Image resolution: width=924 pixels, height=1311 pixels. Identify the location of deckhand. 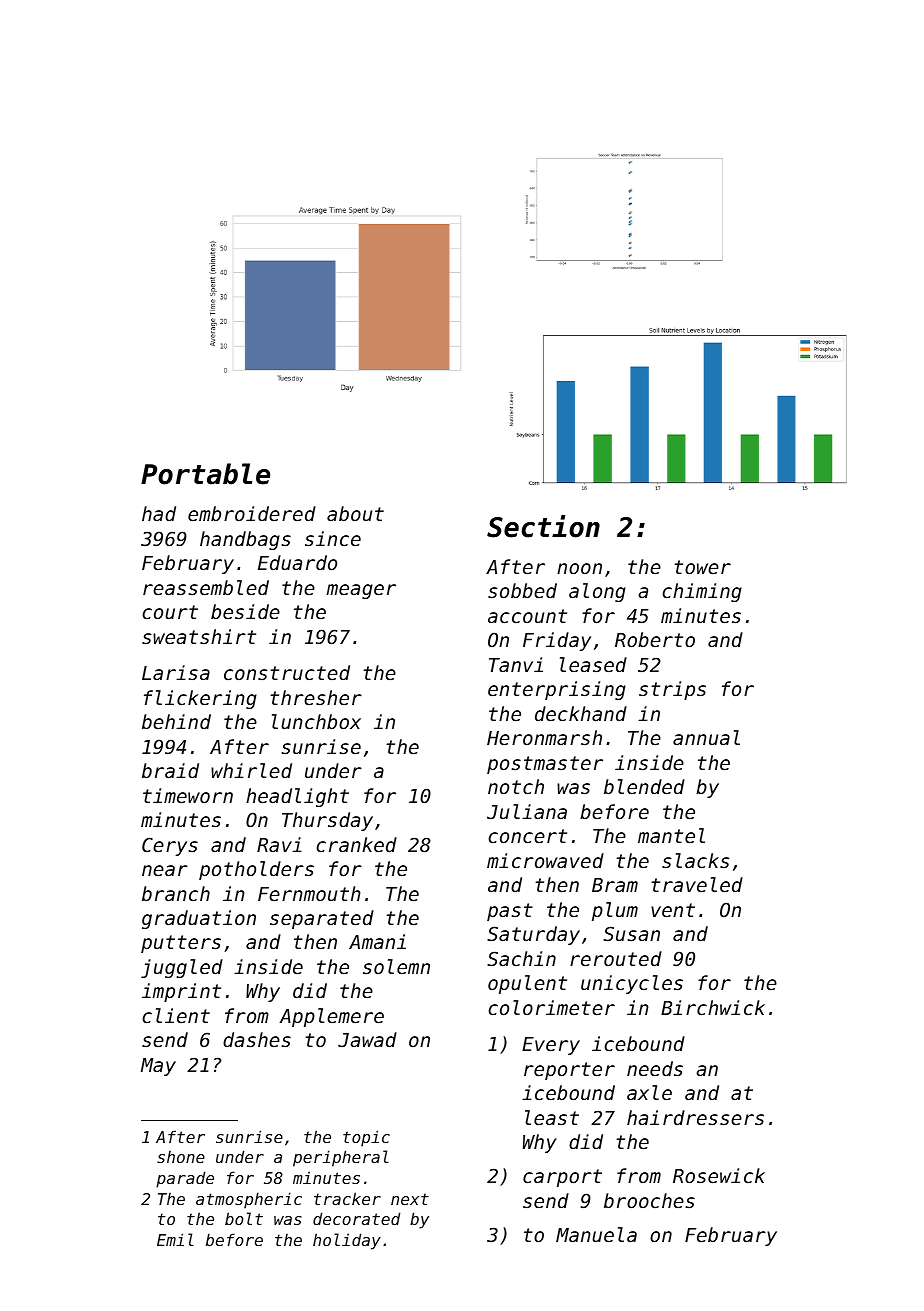
(581, 713).
